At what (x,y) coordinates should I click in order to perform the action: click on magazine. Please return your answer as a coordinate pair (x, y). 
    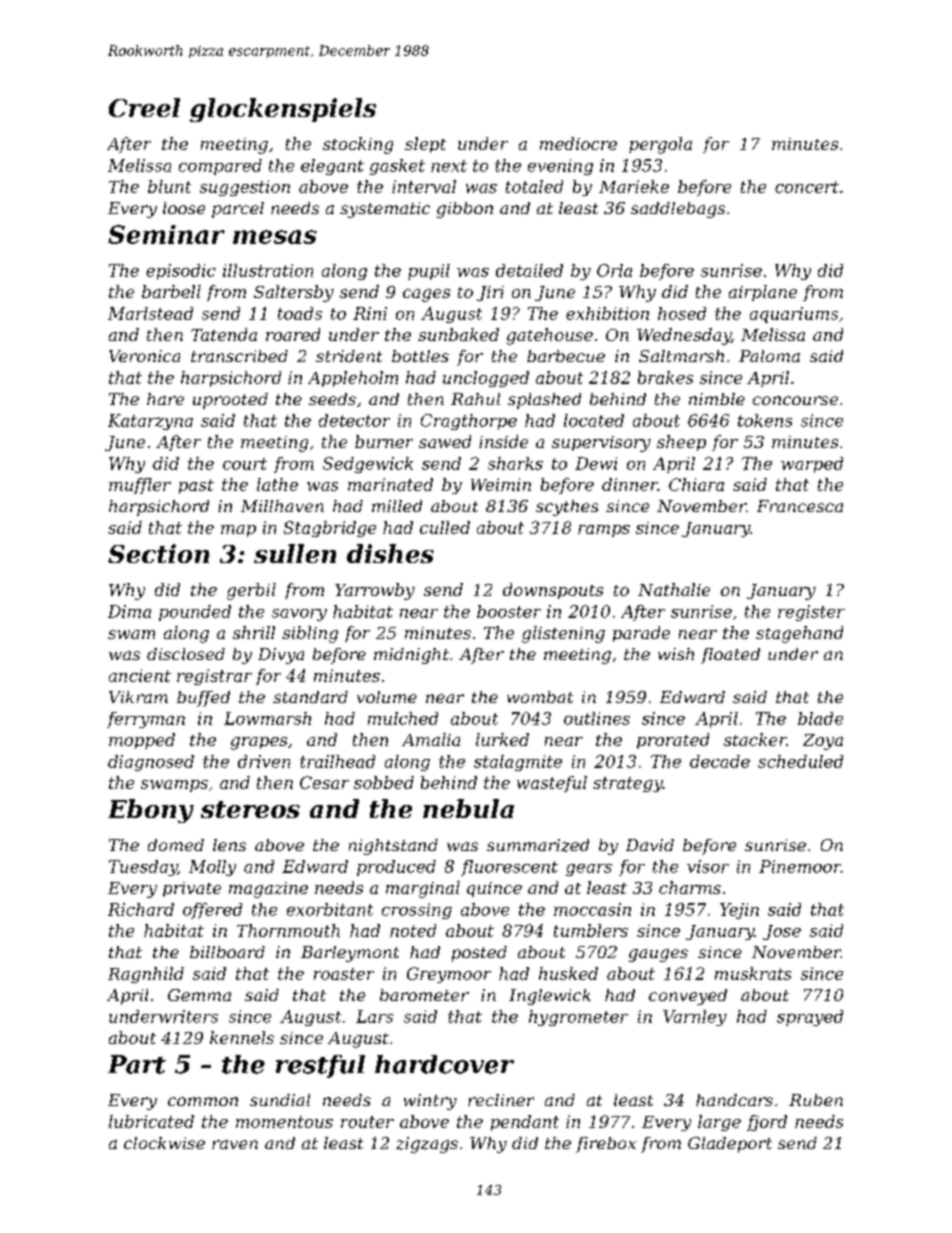
    Looking at the image, I should click on (268, 890).
